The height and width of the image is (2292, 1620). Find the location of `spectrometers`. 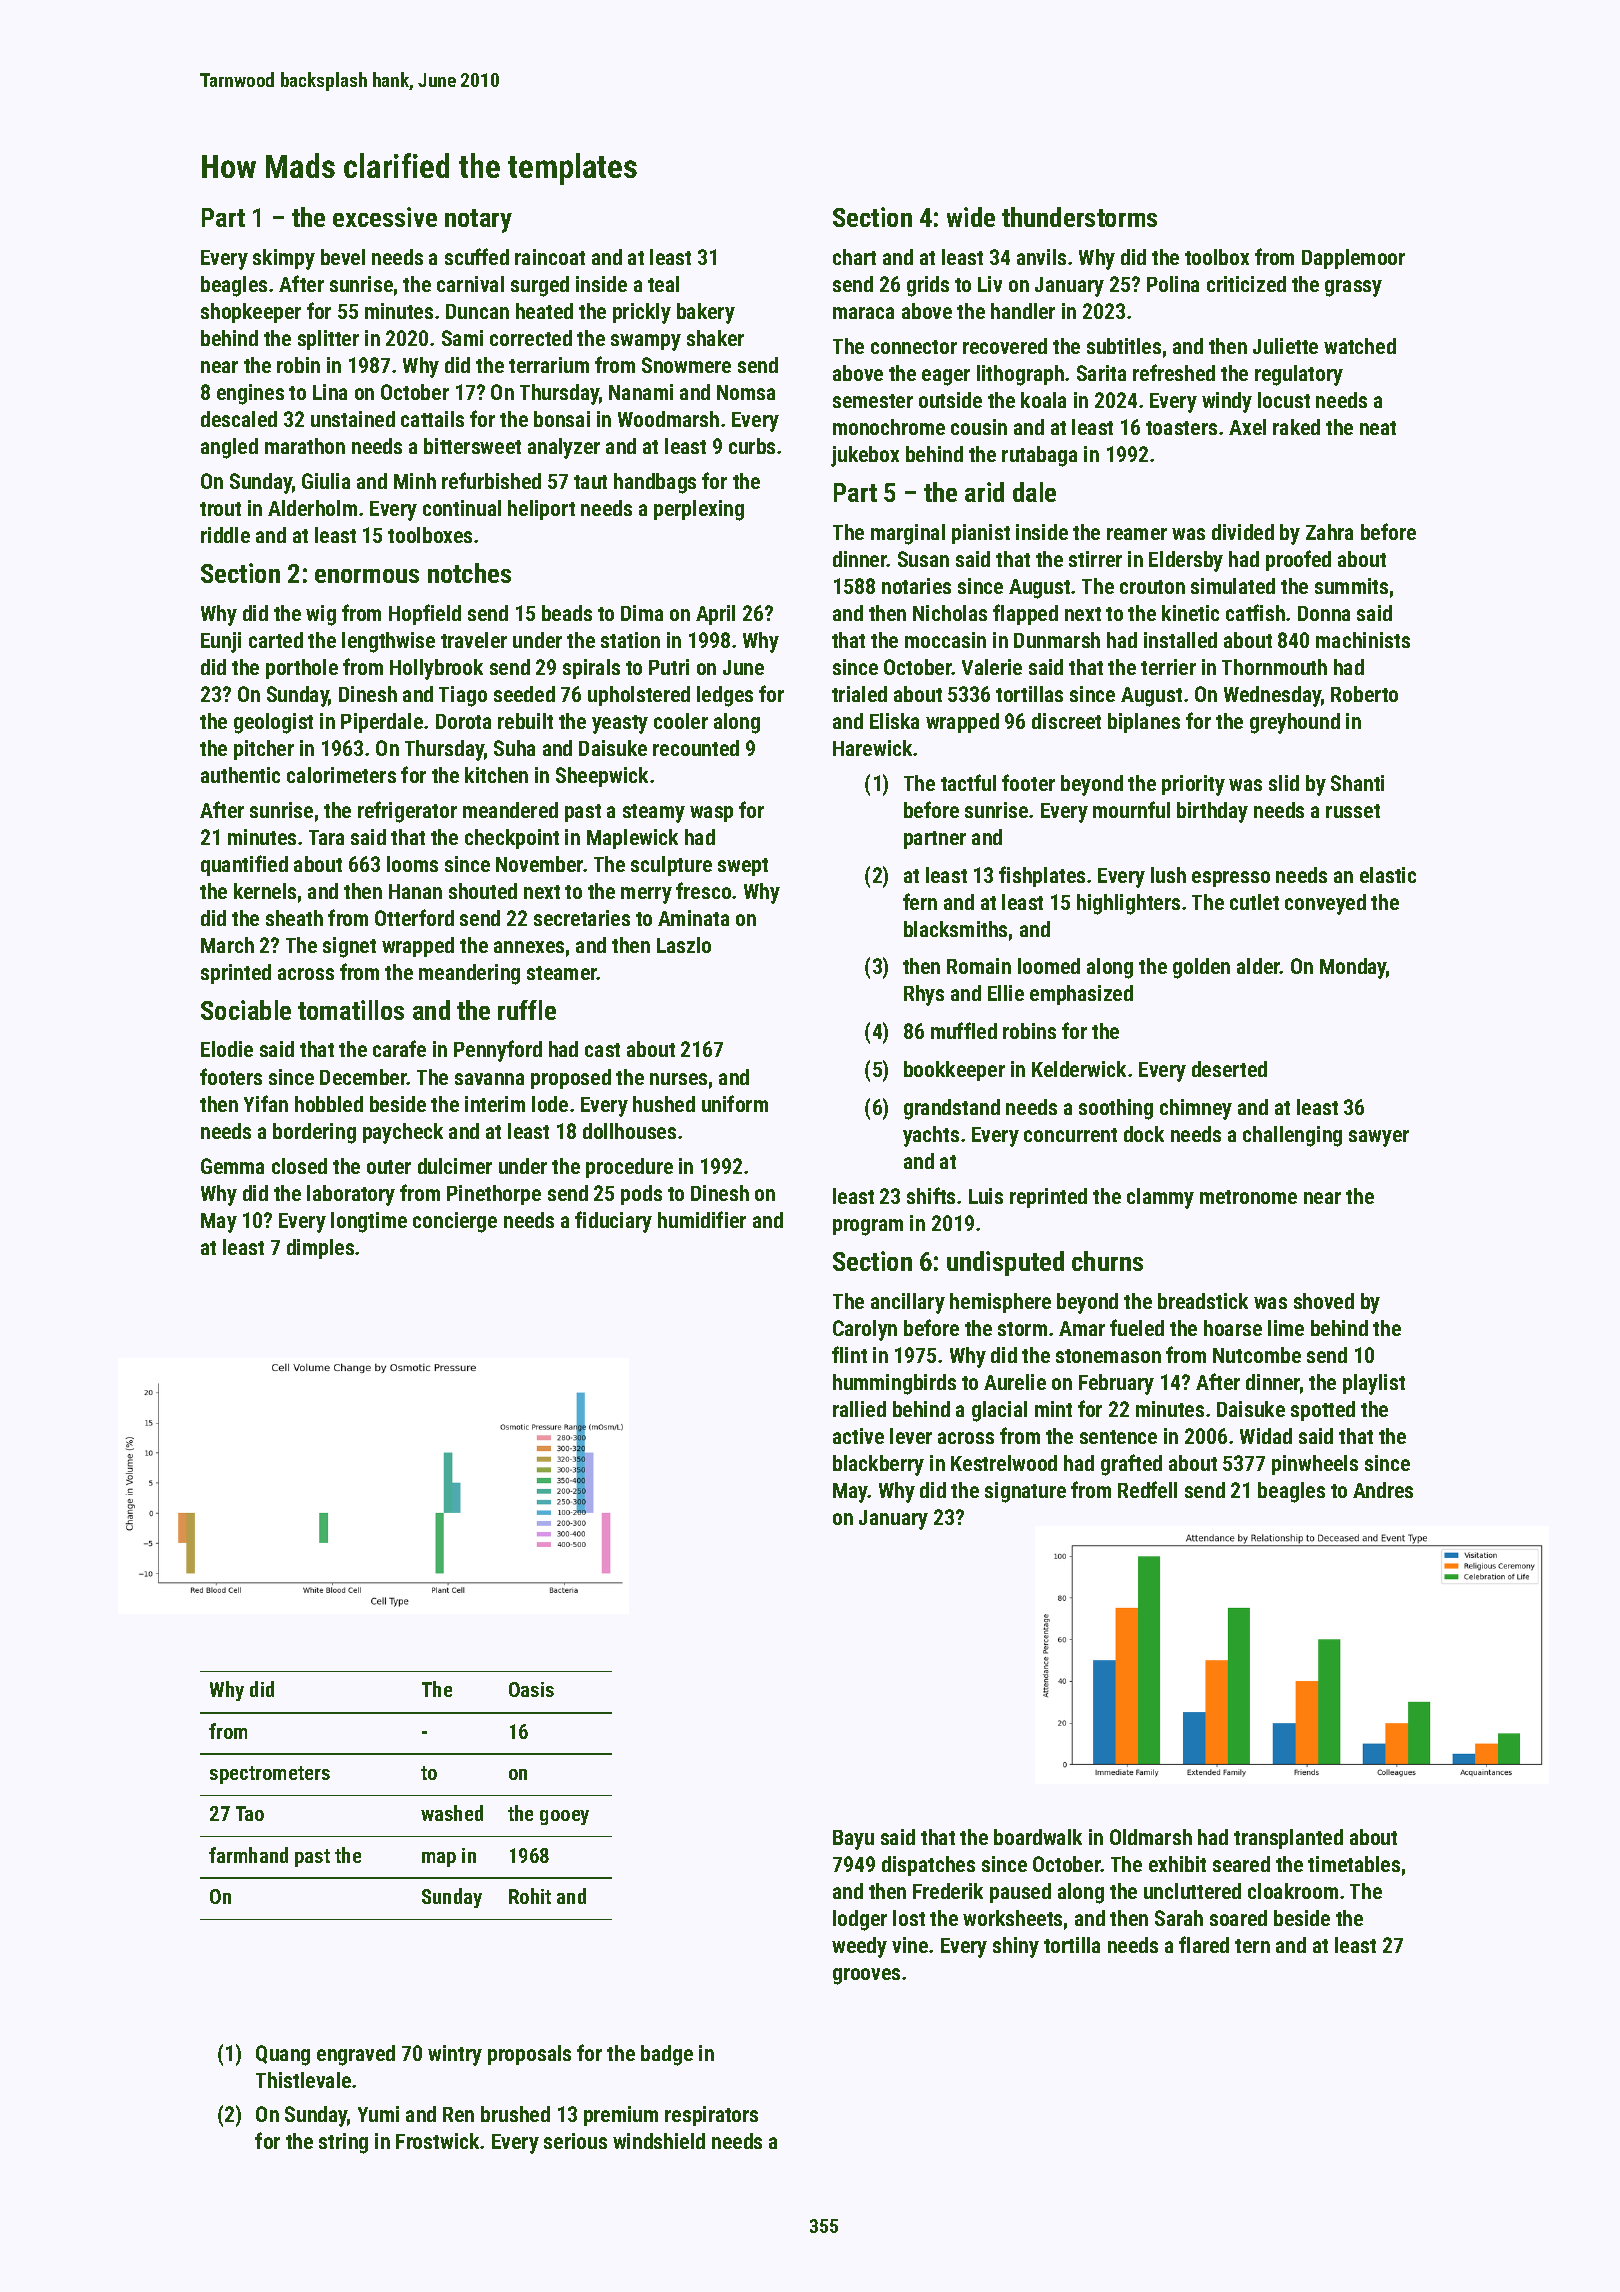

spectrometers is located at coordinates (270, 1775).
